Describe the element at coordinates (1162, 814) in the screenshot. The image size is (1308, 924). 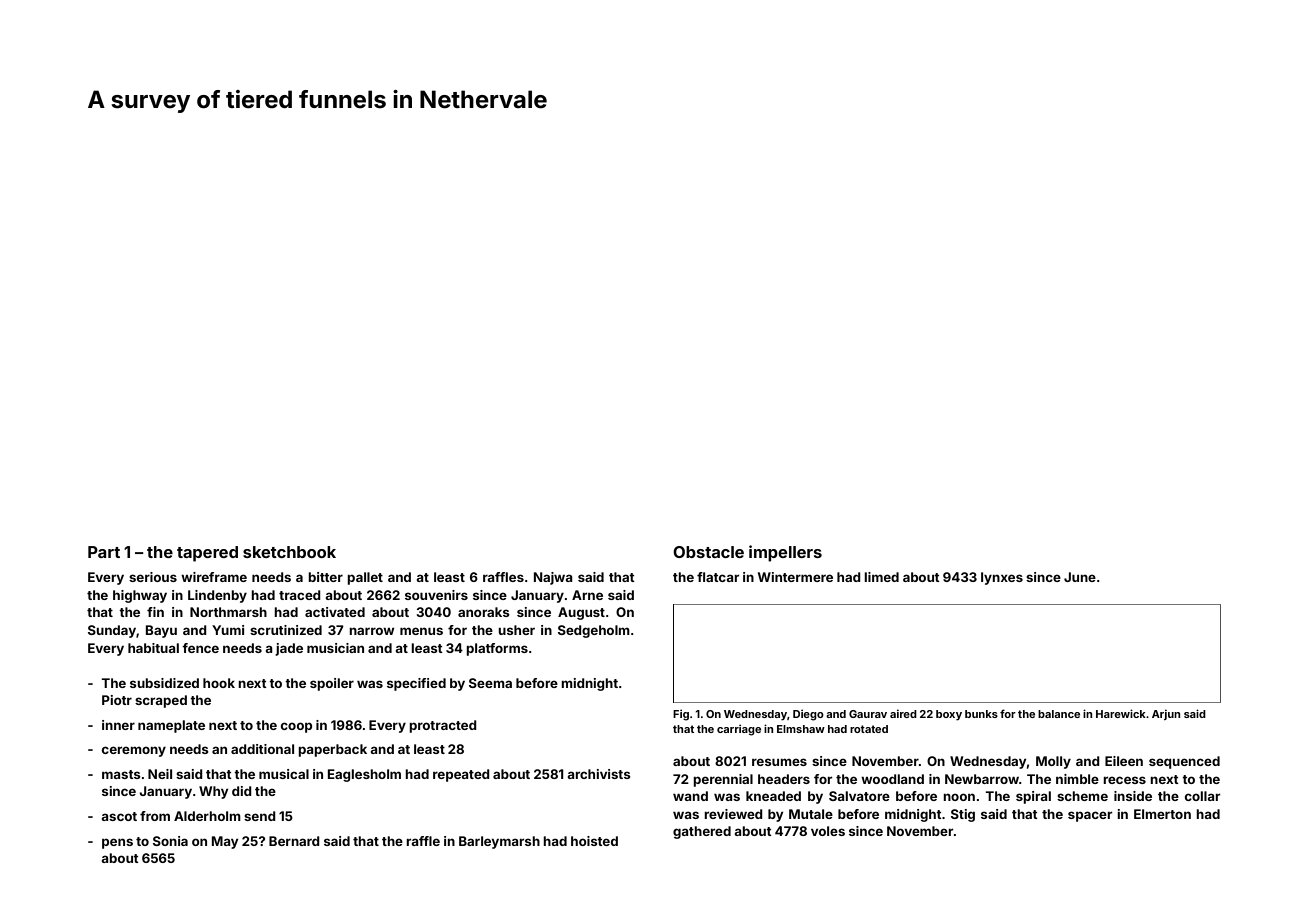
I see `Elmerton` at that location.
